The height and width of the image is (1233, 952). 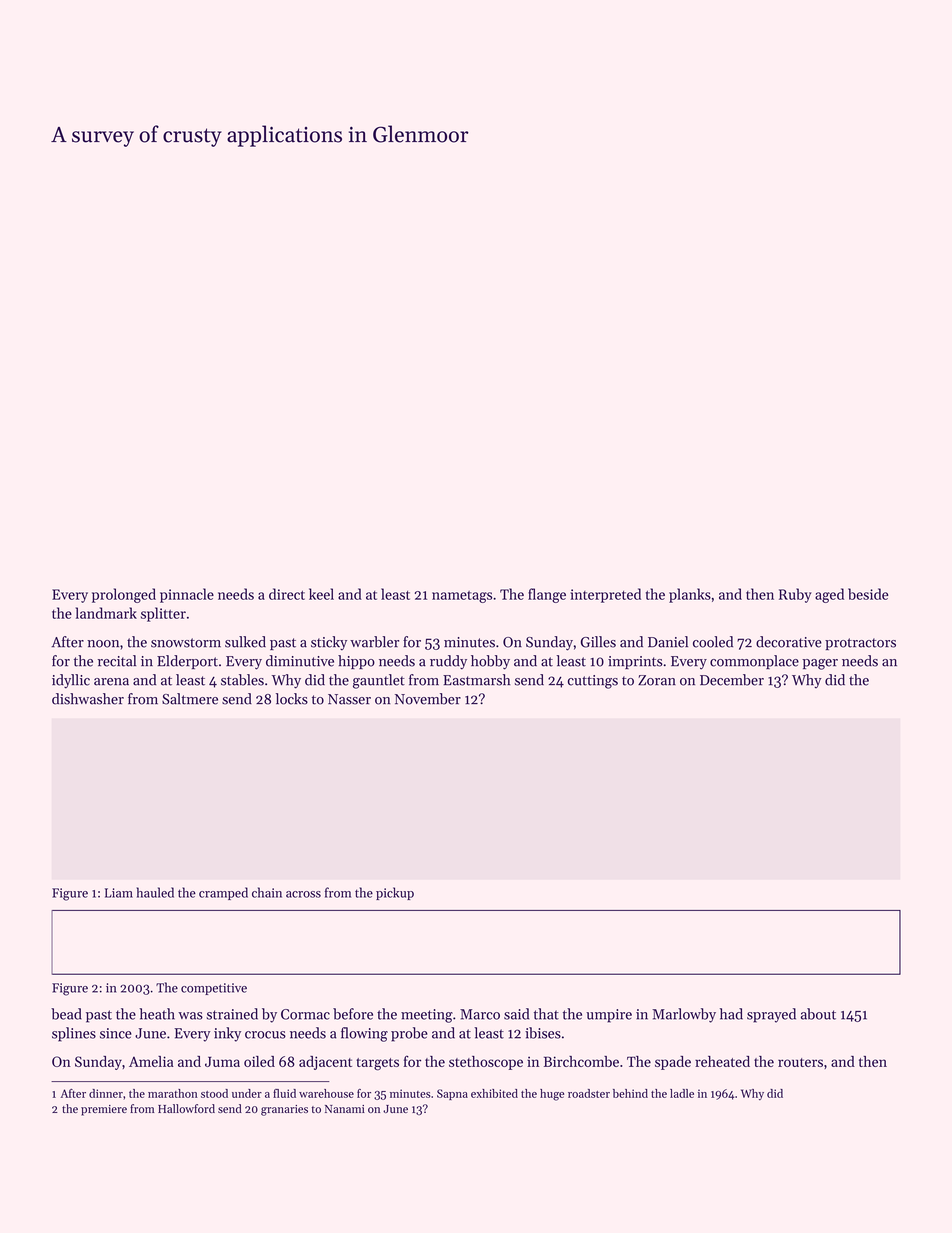 What do you see at coordinates (427, 1016) in the image?
I see `meeting` at bounding box center [427, 1016].
